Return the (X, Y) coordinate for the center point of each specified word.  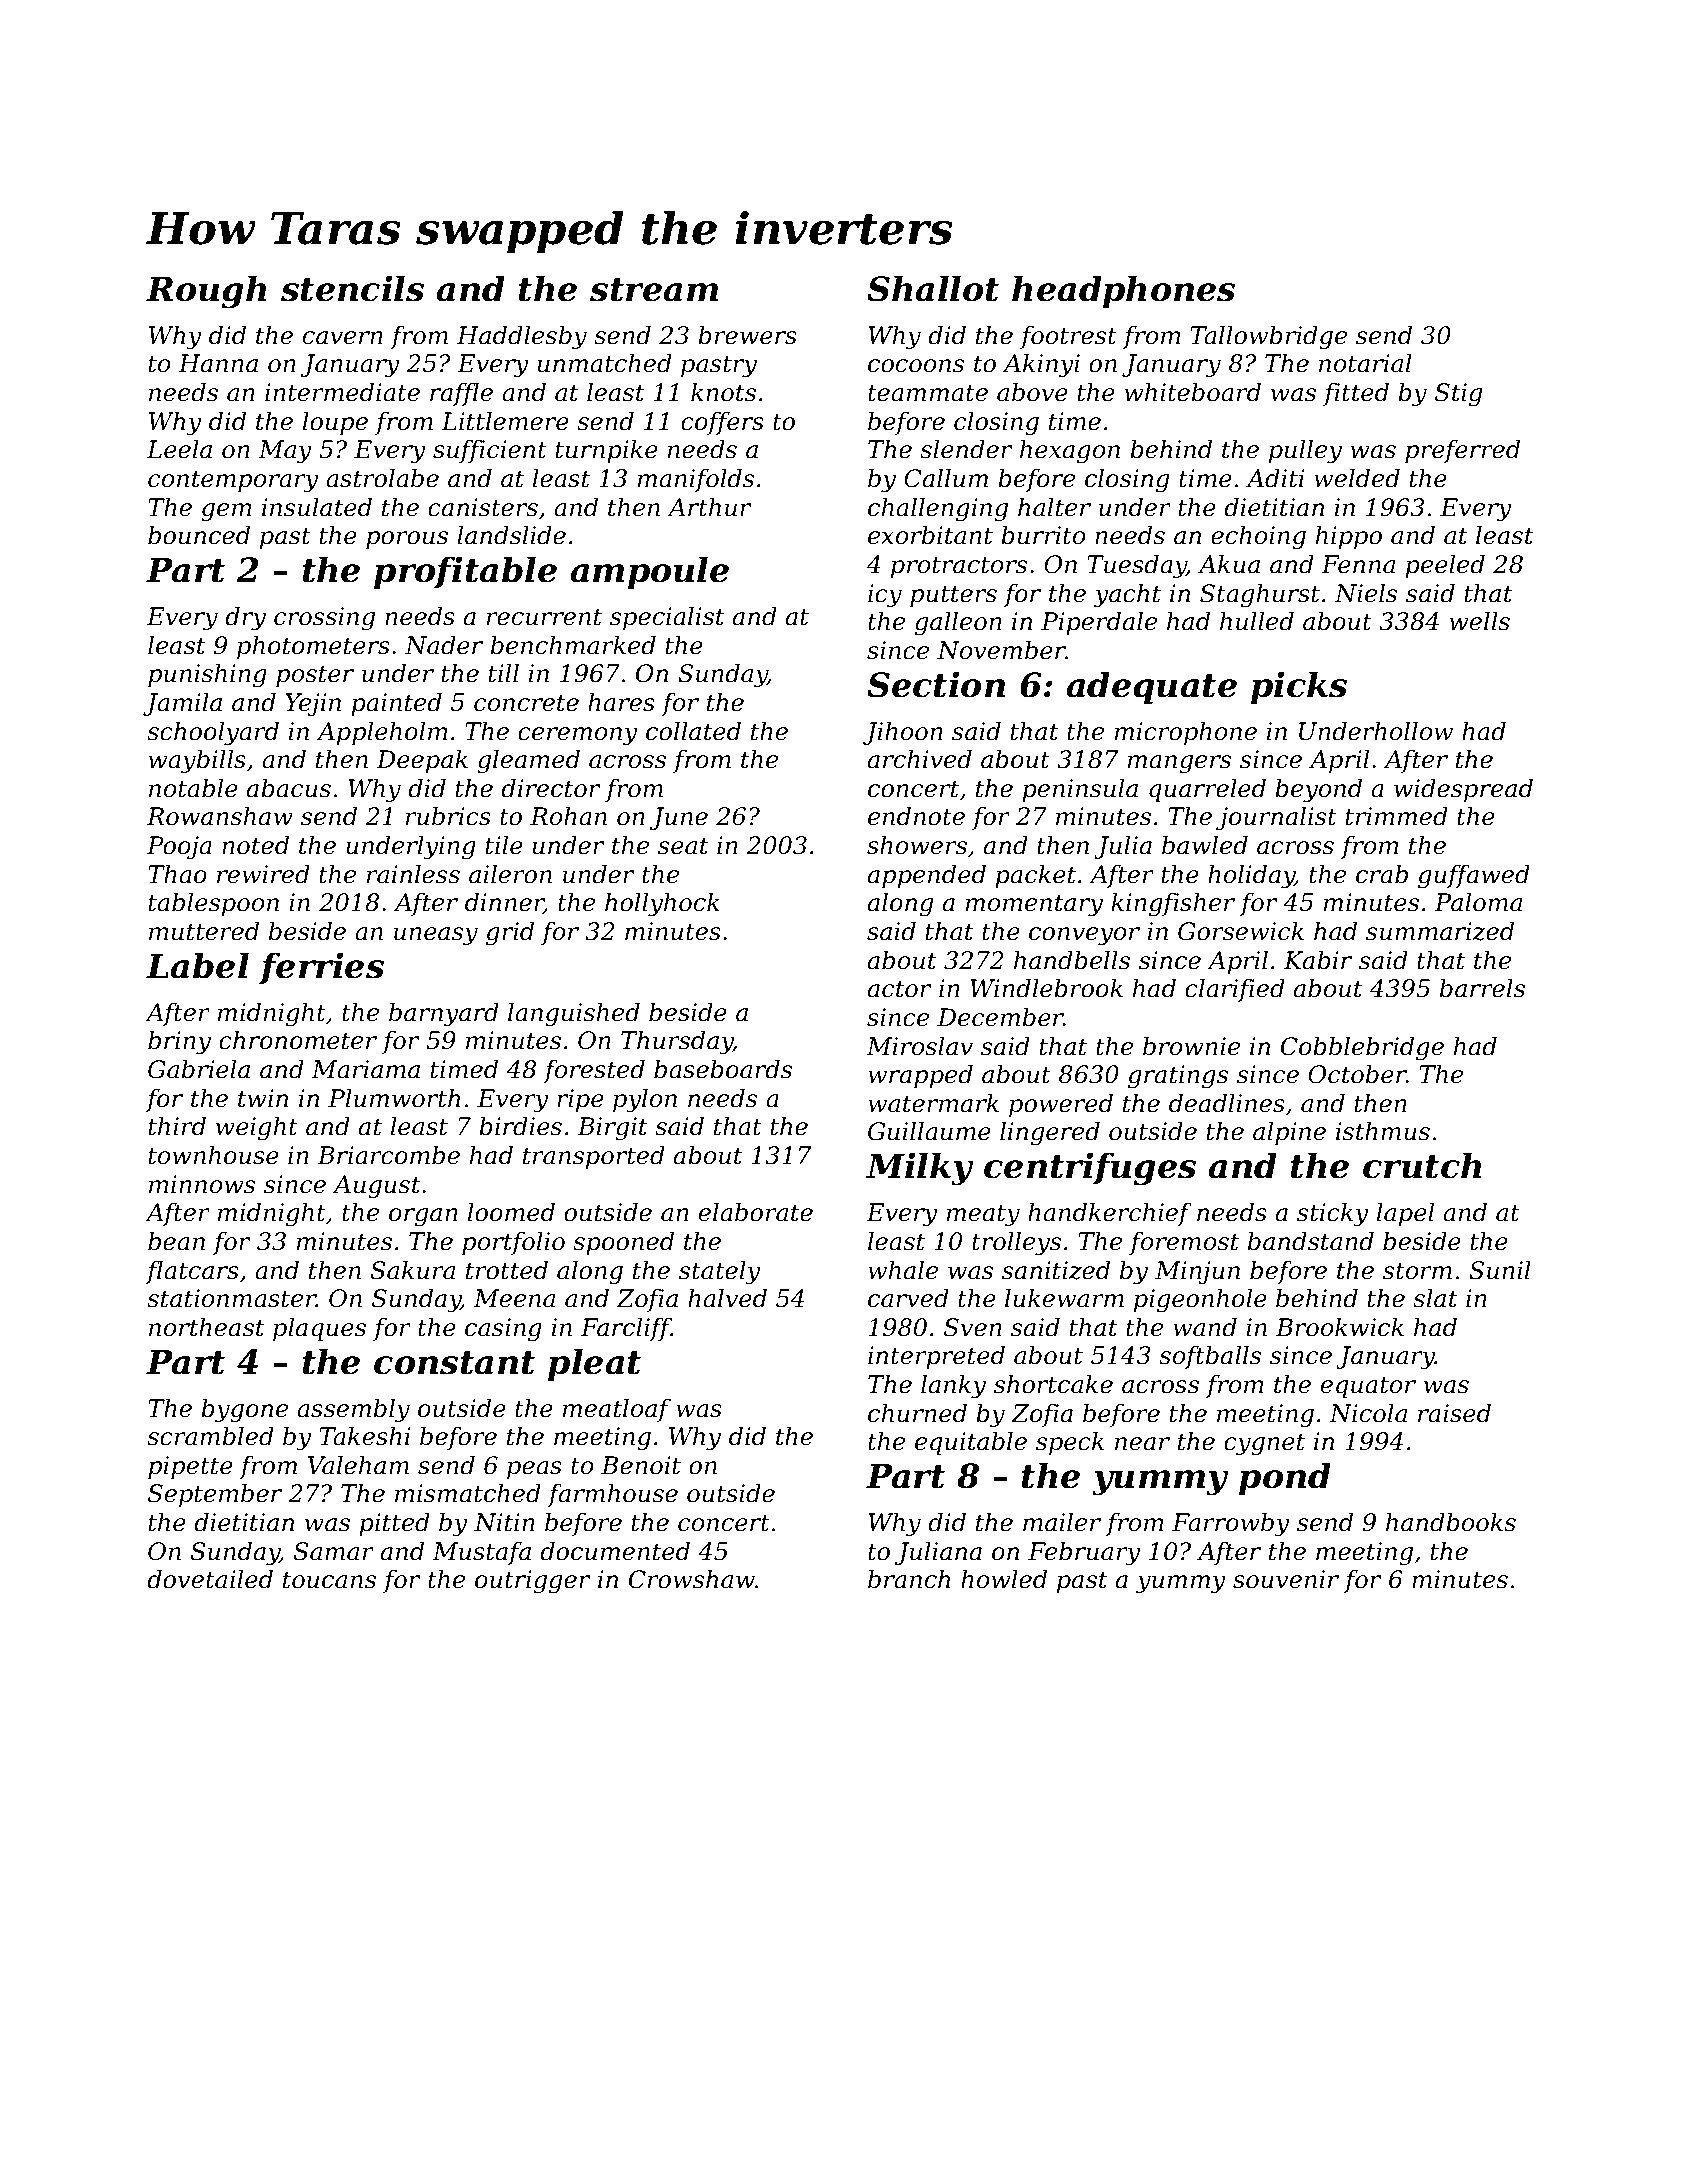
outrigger (532, 1582)
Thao (177, 874)
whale (903, 1270)
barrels (1482, 988)
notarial (1365, 363)
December (1000, 1017)
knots (723, 392)
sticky (1332, 1214)
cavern (343, 338)
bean (176, 1241)
